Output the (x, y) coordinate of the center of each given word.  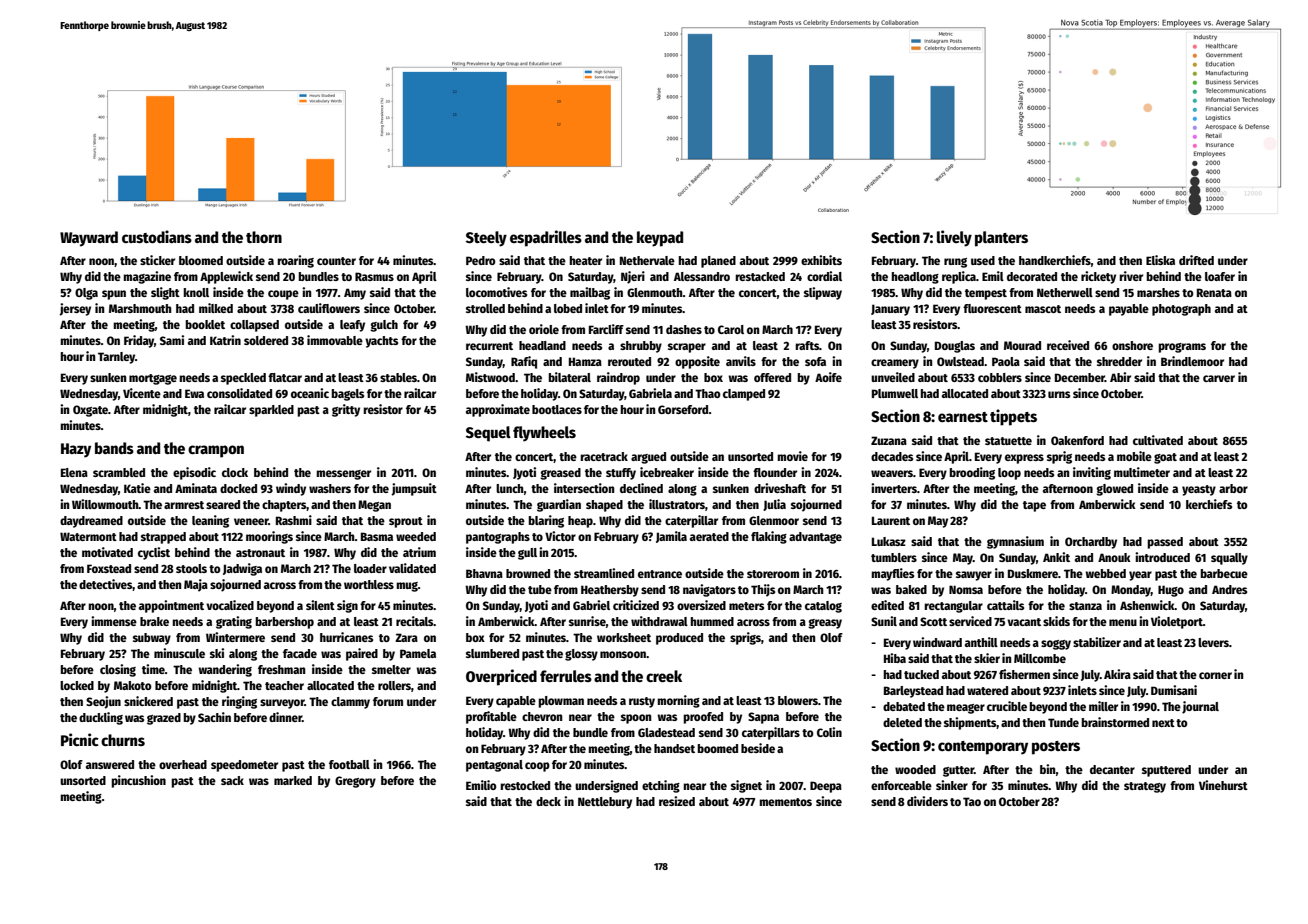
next (1163, 723)
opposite (697, 362)
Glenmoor (774, 520)
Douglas (955, 347)
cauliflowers (329, 308)
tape (1034, 506)
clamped (744, 395)
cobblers (1000, 377)
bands (114, 448)
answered (110, 764)
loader (370, 568)
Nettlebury (605, 803)
